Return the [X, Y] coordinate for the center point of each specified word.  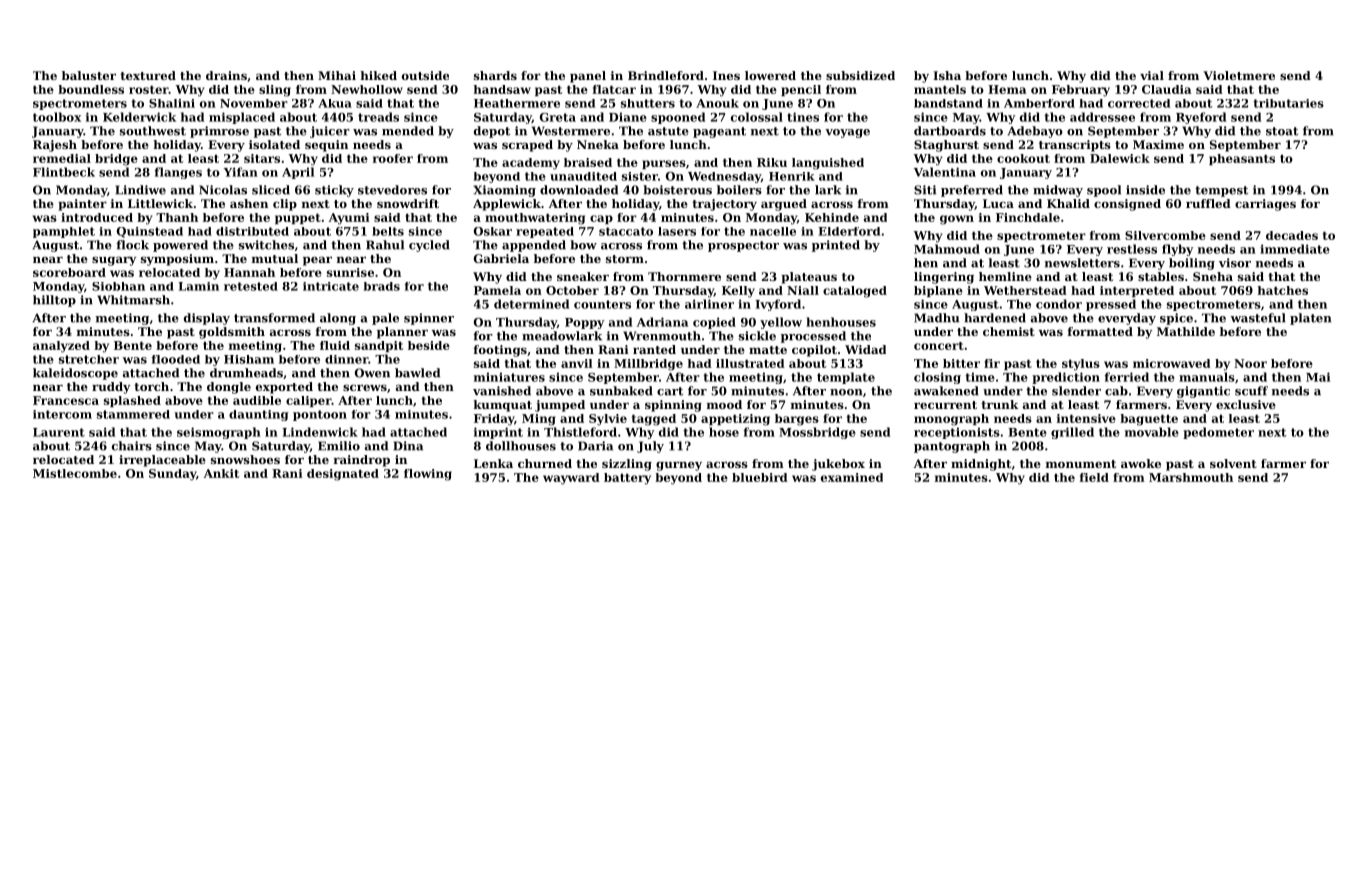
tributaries [1288, 103]
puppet [298, 218]
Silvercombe [1165, 235]
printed [836, 246]
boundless [91, 89]
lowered [770, 75]
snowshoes [245, 459]
